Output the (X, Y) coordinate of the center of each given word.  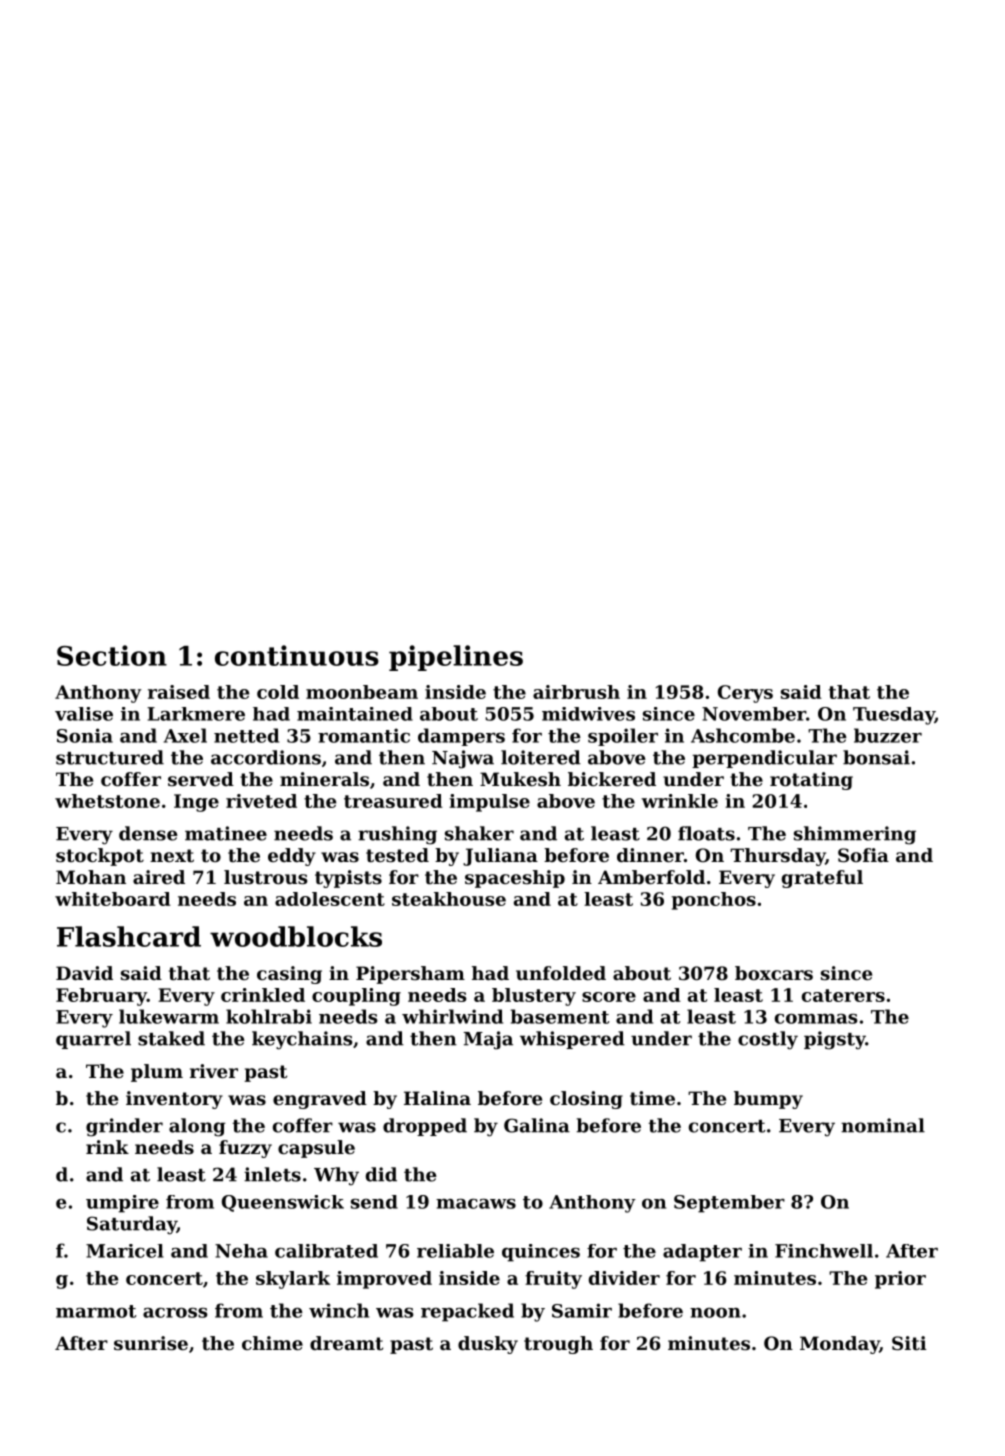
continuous (297, 655)
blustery (534, 997)
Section (112, 655)
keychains (302, 1040)
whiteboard (113, 899)
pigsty (834, 1040)
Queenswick (283, 1203)
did (381, 1174)
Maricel (125, 1251)
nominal (883, 1125)
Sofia (863, 855)
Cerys (745, 694)
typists (348, 879)
